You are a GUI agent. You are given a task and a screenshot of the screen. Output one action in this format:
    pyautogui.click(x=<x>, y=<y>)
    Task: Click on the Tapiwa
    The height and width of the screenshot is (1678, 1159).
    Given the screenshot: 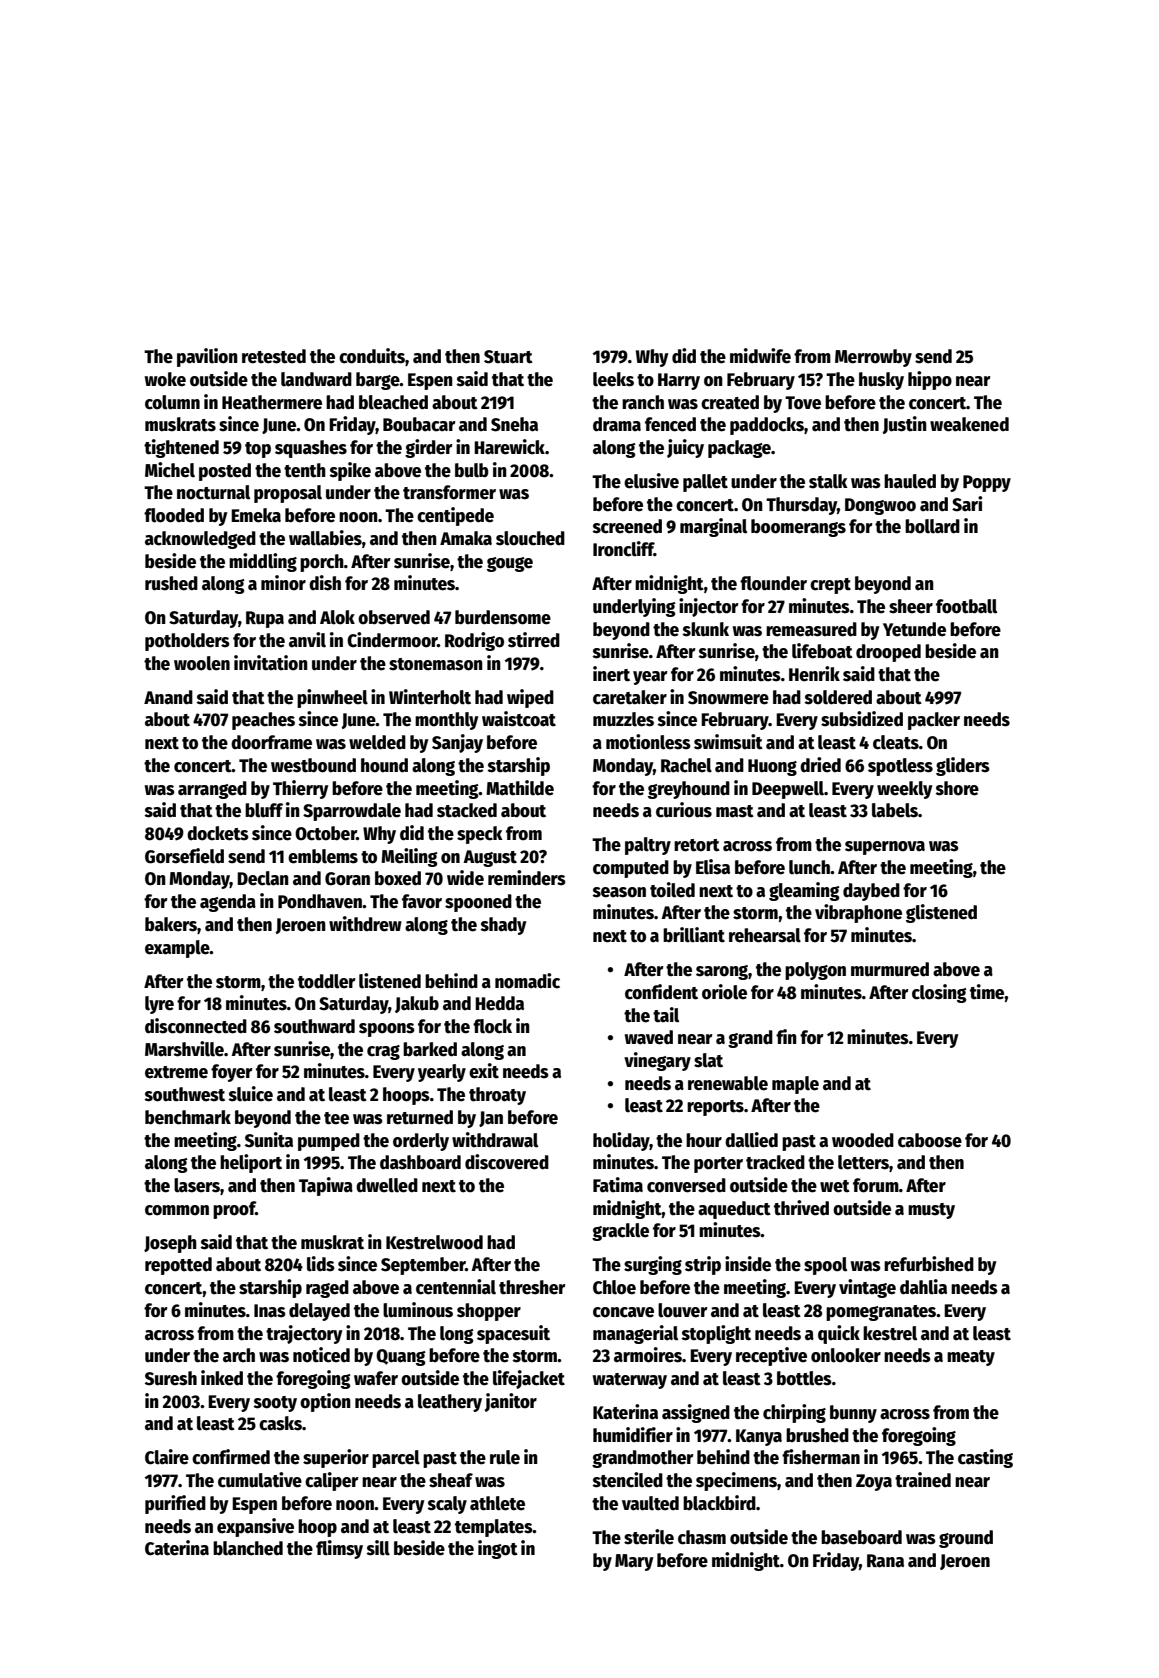 What is the action you would take?
    pyautogui.click(x=326, y=1186)
